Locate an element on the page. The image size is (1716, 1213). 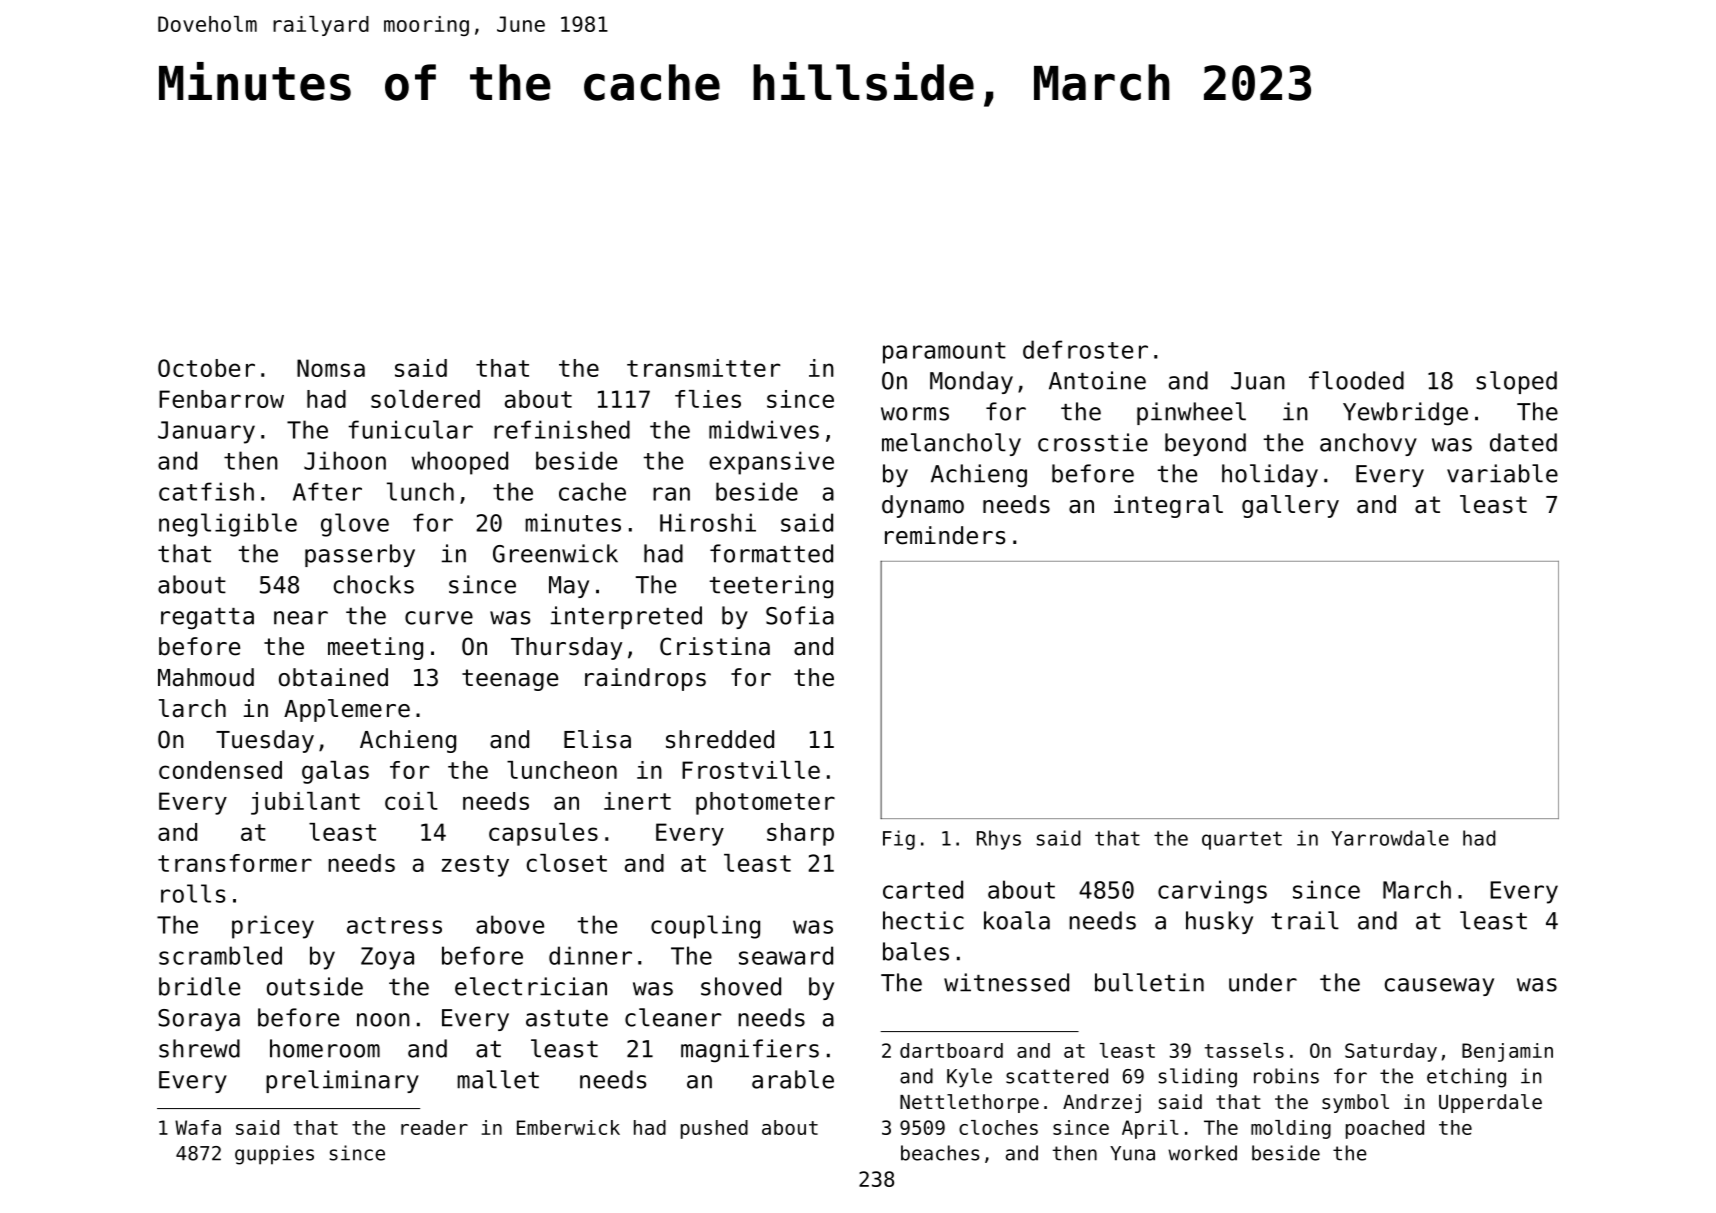
gallery is located at coordinates (1290, 506).
